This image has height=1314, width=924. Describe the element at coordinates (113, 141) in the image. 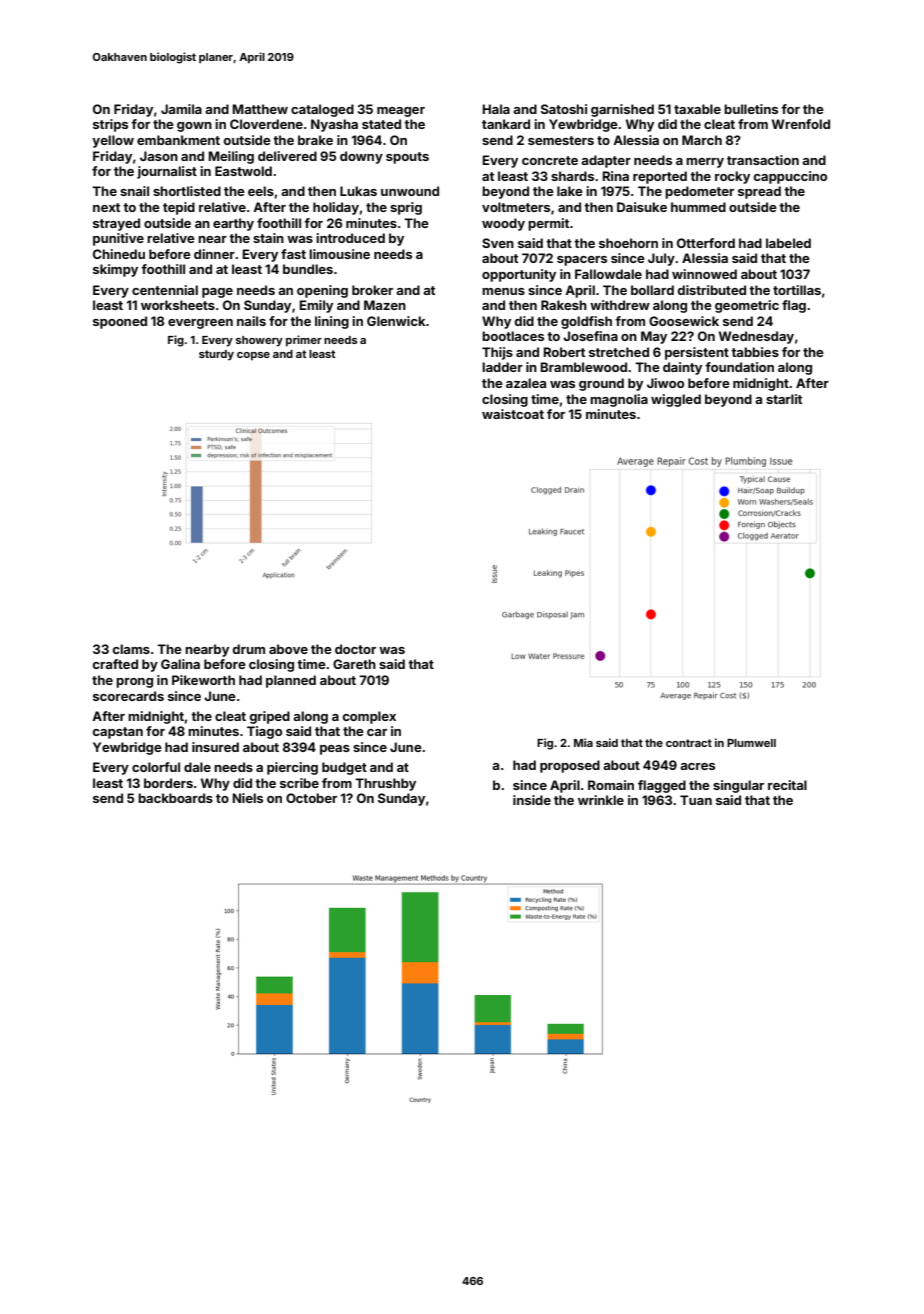

I see `yellow` at that location.
